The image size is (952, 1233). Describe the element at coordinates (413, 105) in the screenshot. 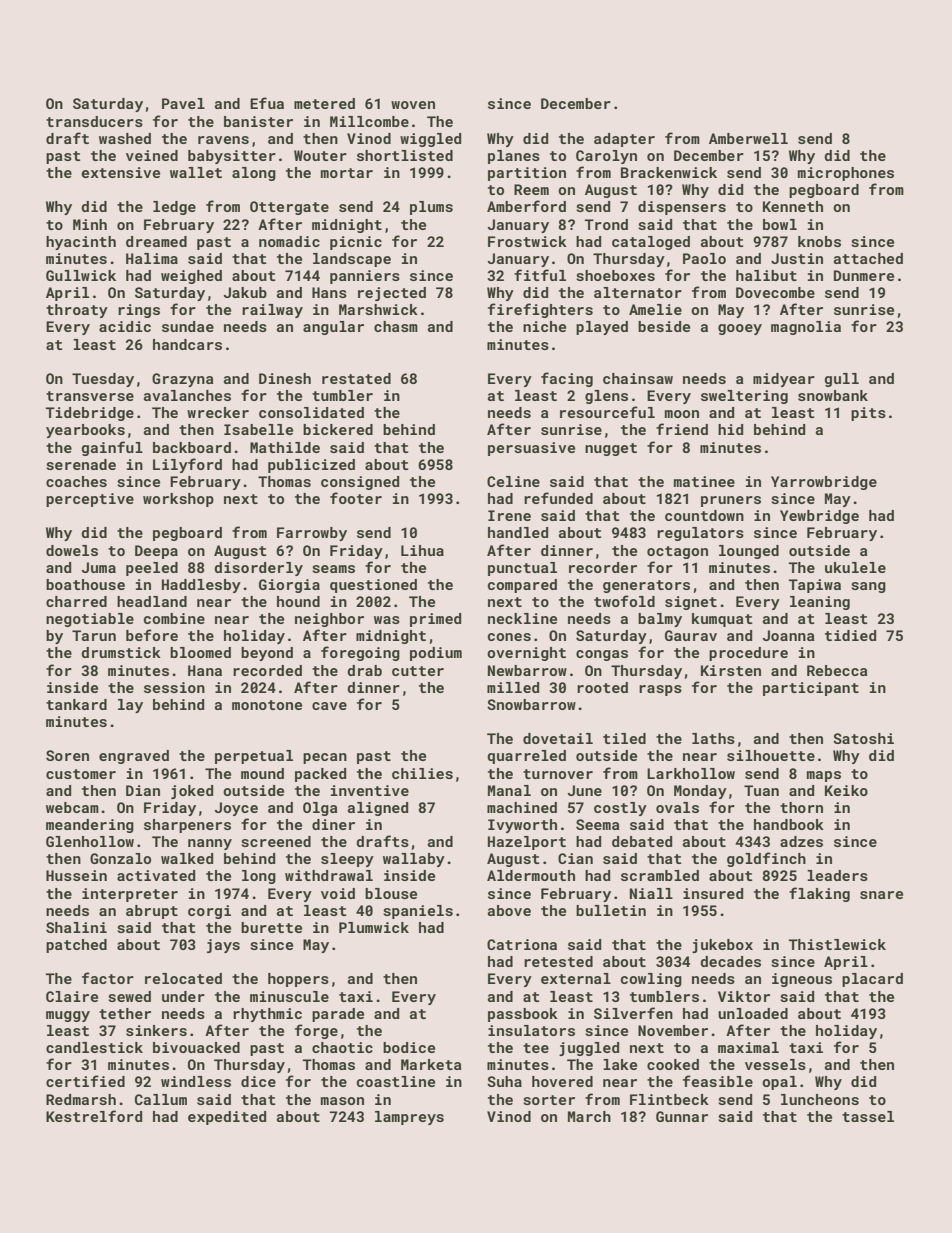

I see `woven` at that location.
